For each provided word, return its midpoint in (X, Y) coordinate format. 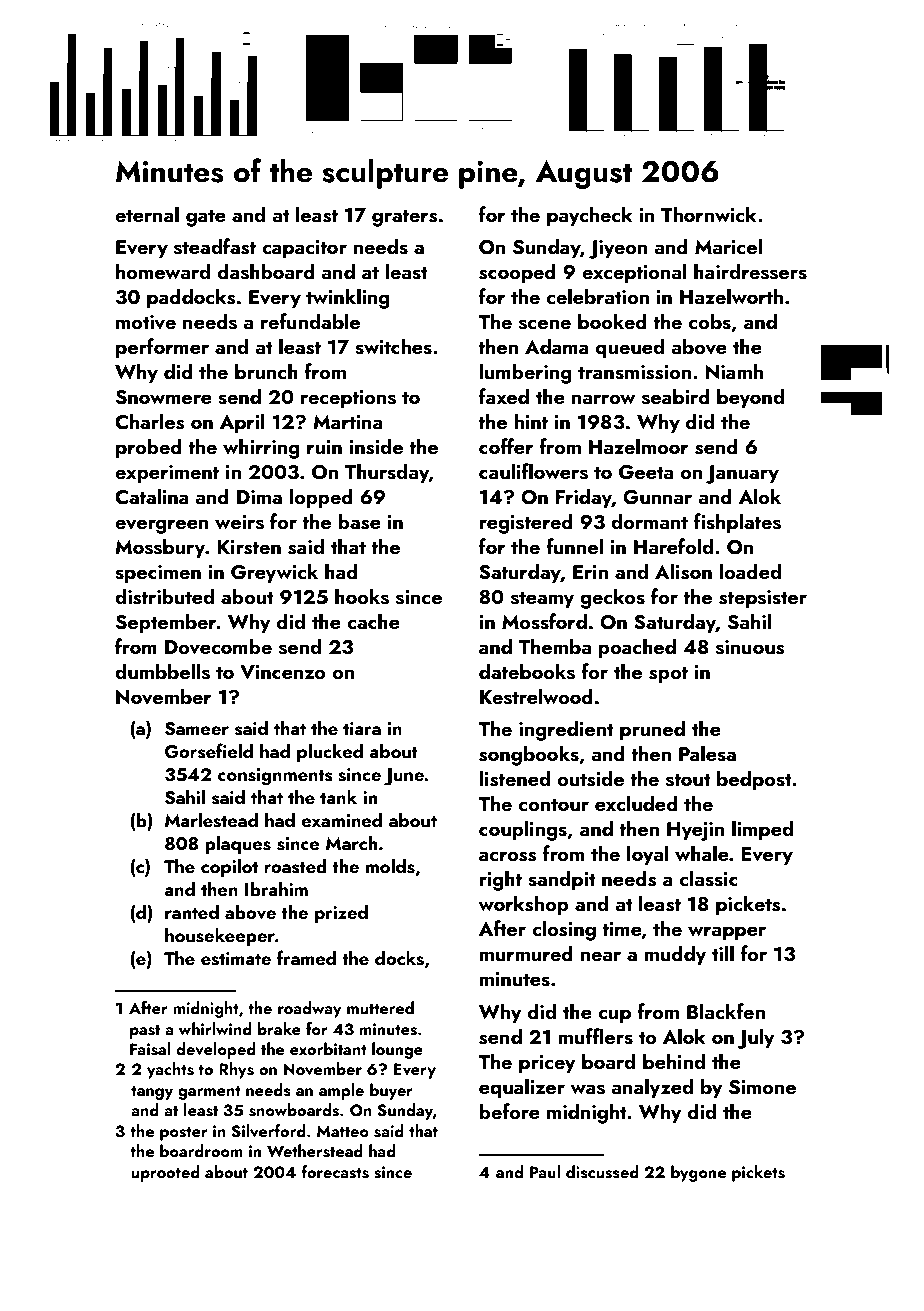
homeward (163, 271)
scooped (517, 273)
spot (668, 675)
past (145, 1032)
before (509, 1111)
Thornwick (709, 214)
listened (515, 778)
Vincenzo (283, 672)
